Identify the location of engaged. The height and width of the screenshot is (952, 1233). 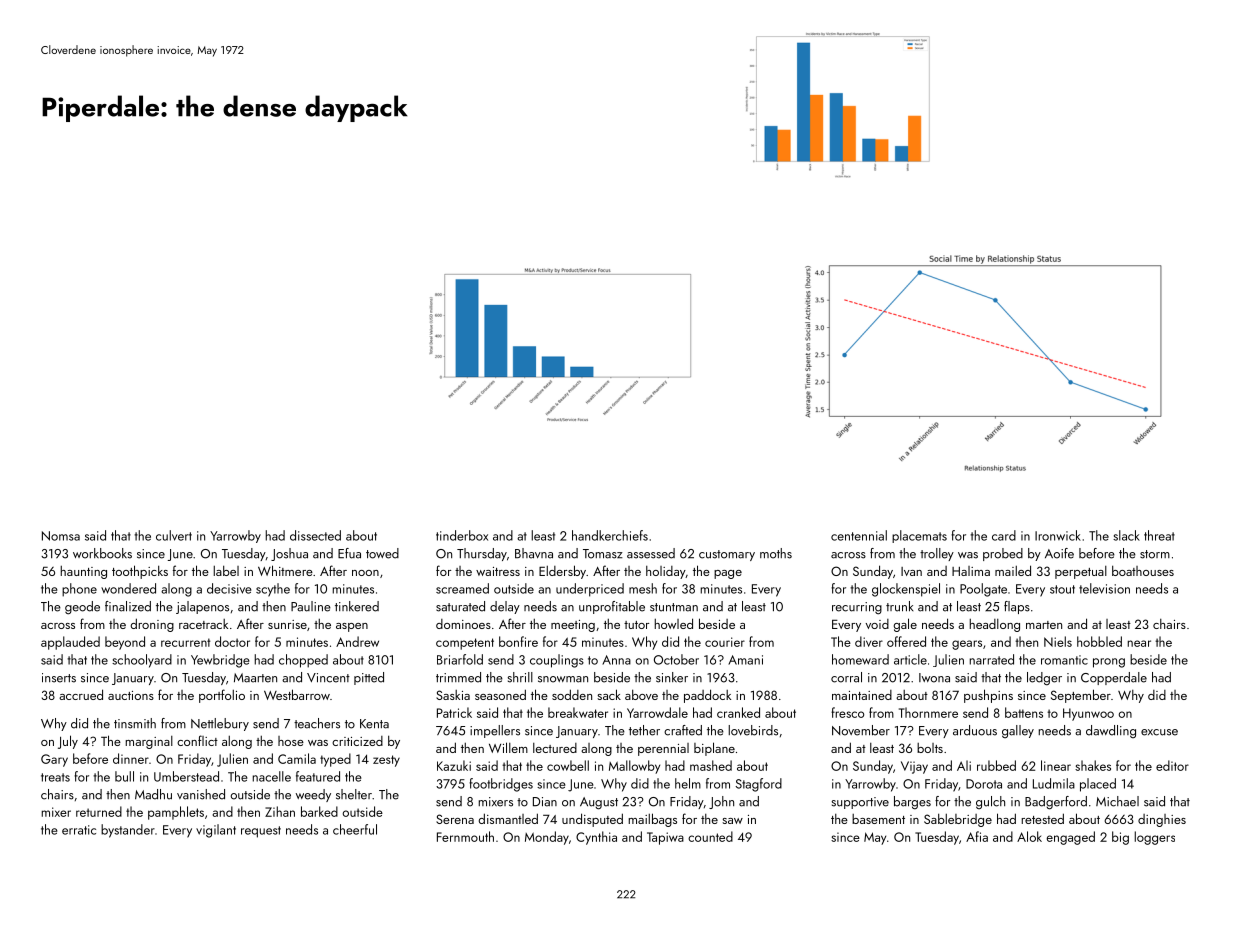
(1070, 838).
